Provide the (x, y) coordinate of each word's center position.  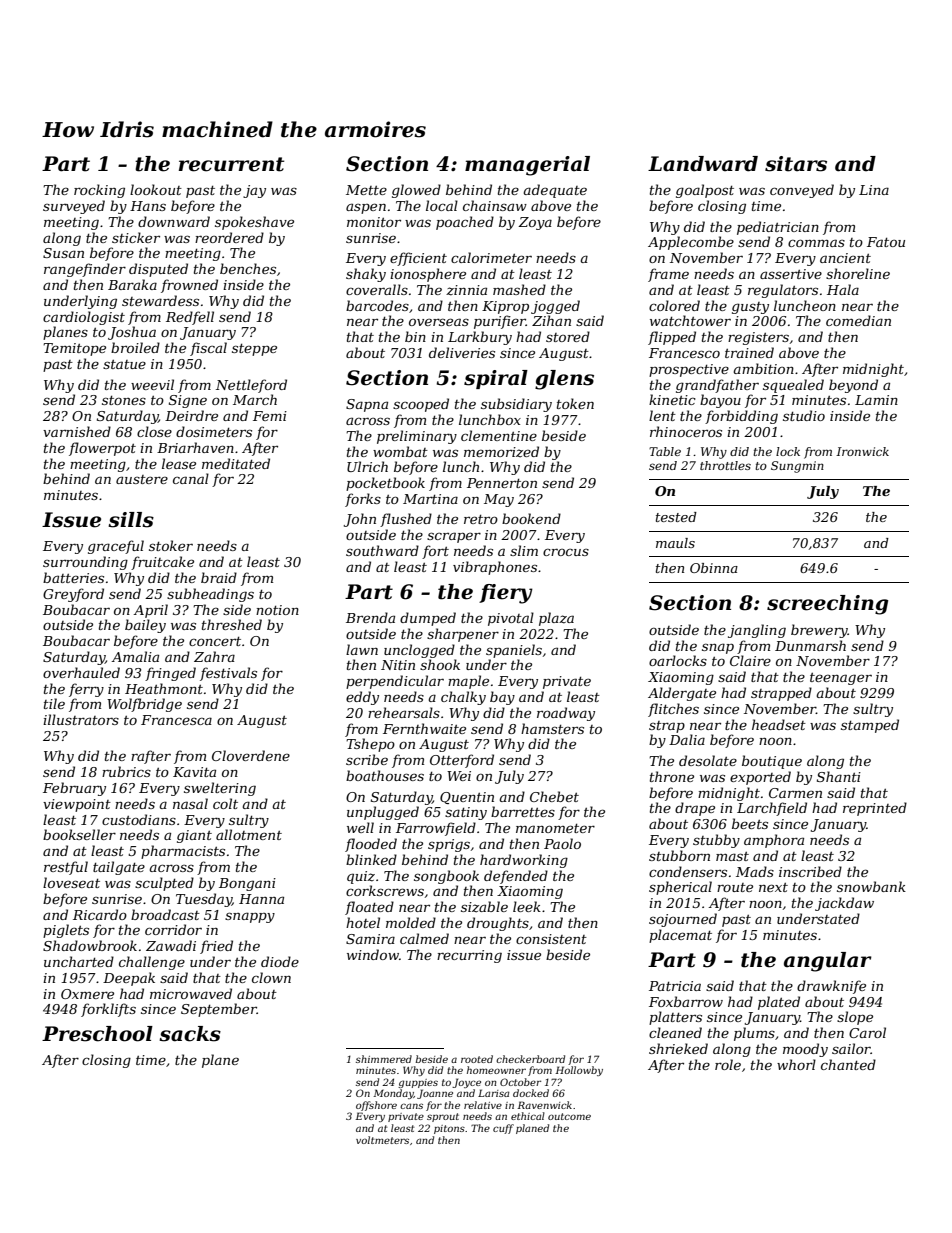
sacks (190, 1034)
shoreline (858, 273)
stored (568, 336)
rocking (99, 191)
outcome (569, 1116)
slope (855, 1018)
